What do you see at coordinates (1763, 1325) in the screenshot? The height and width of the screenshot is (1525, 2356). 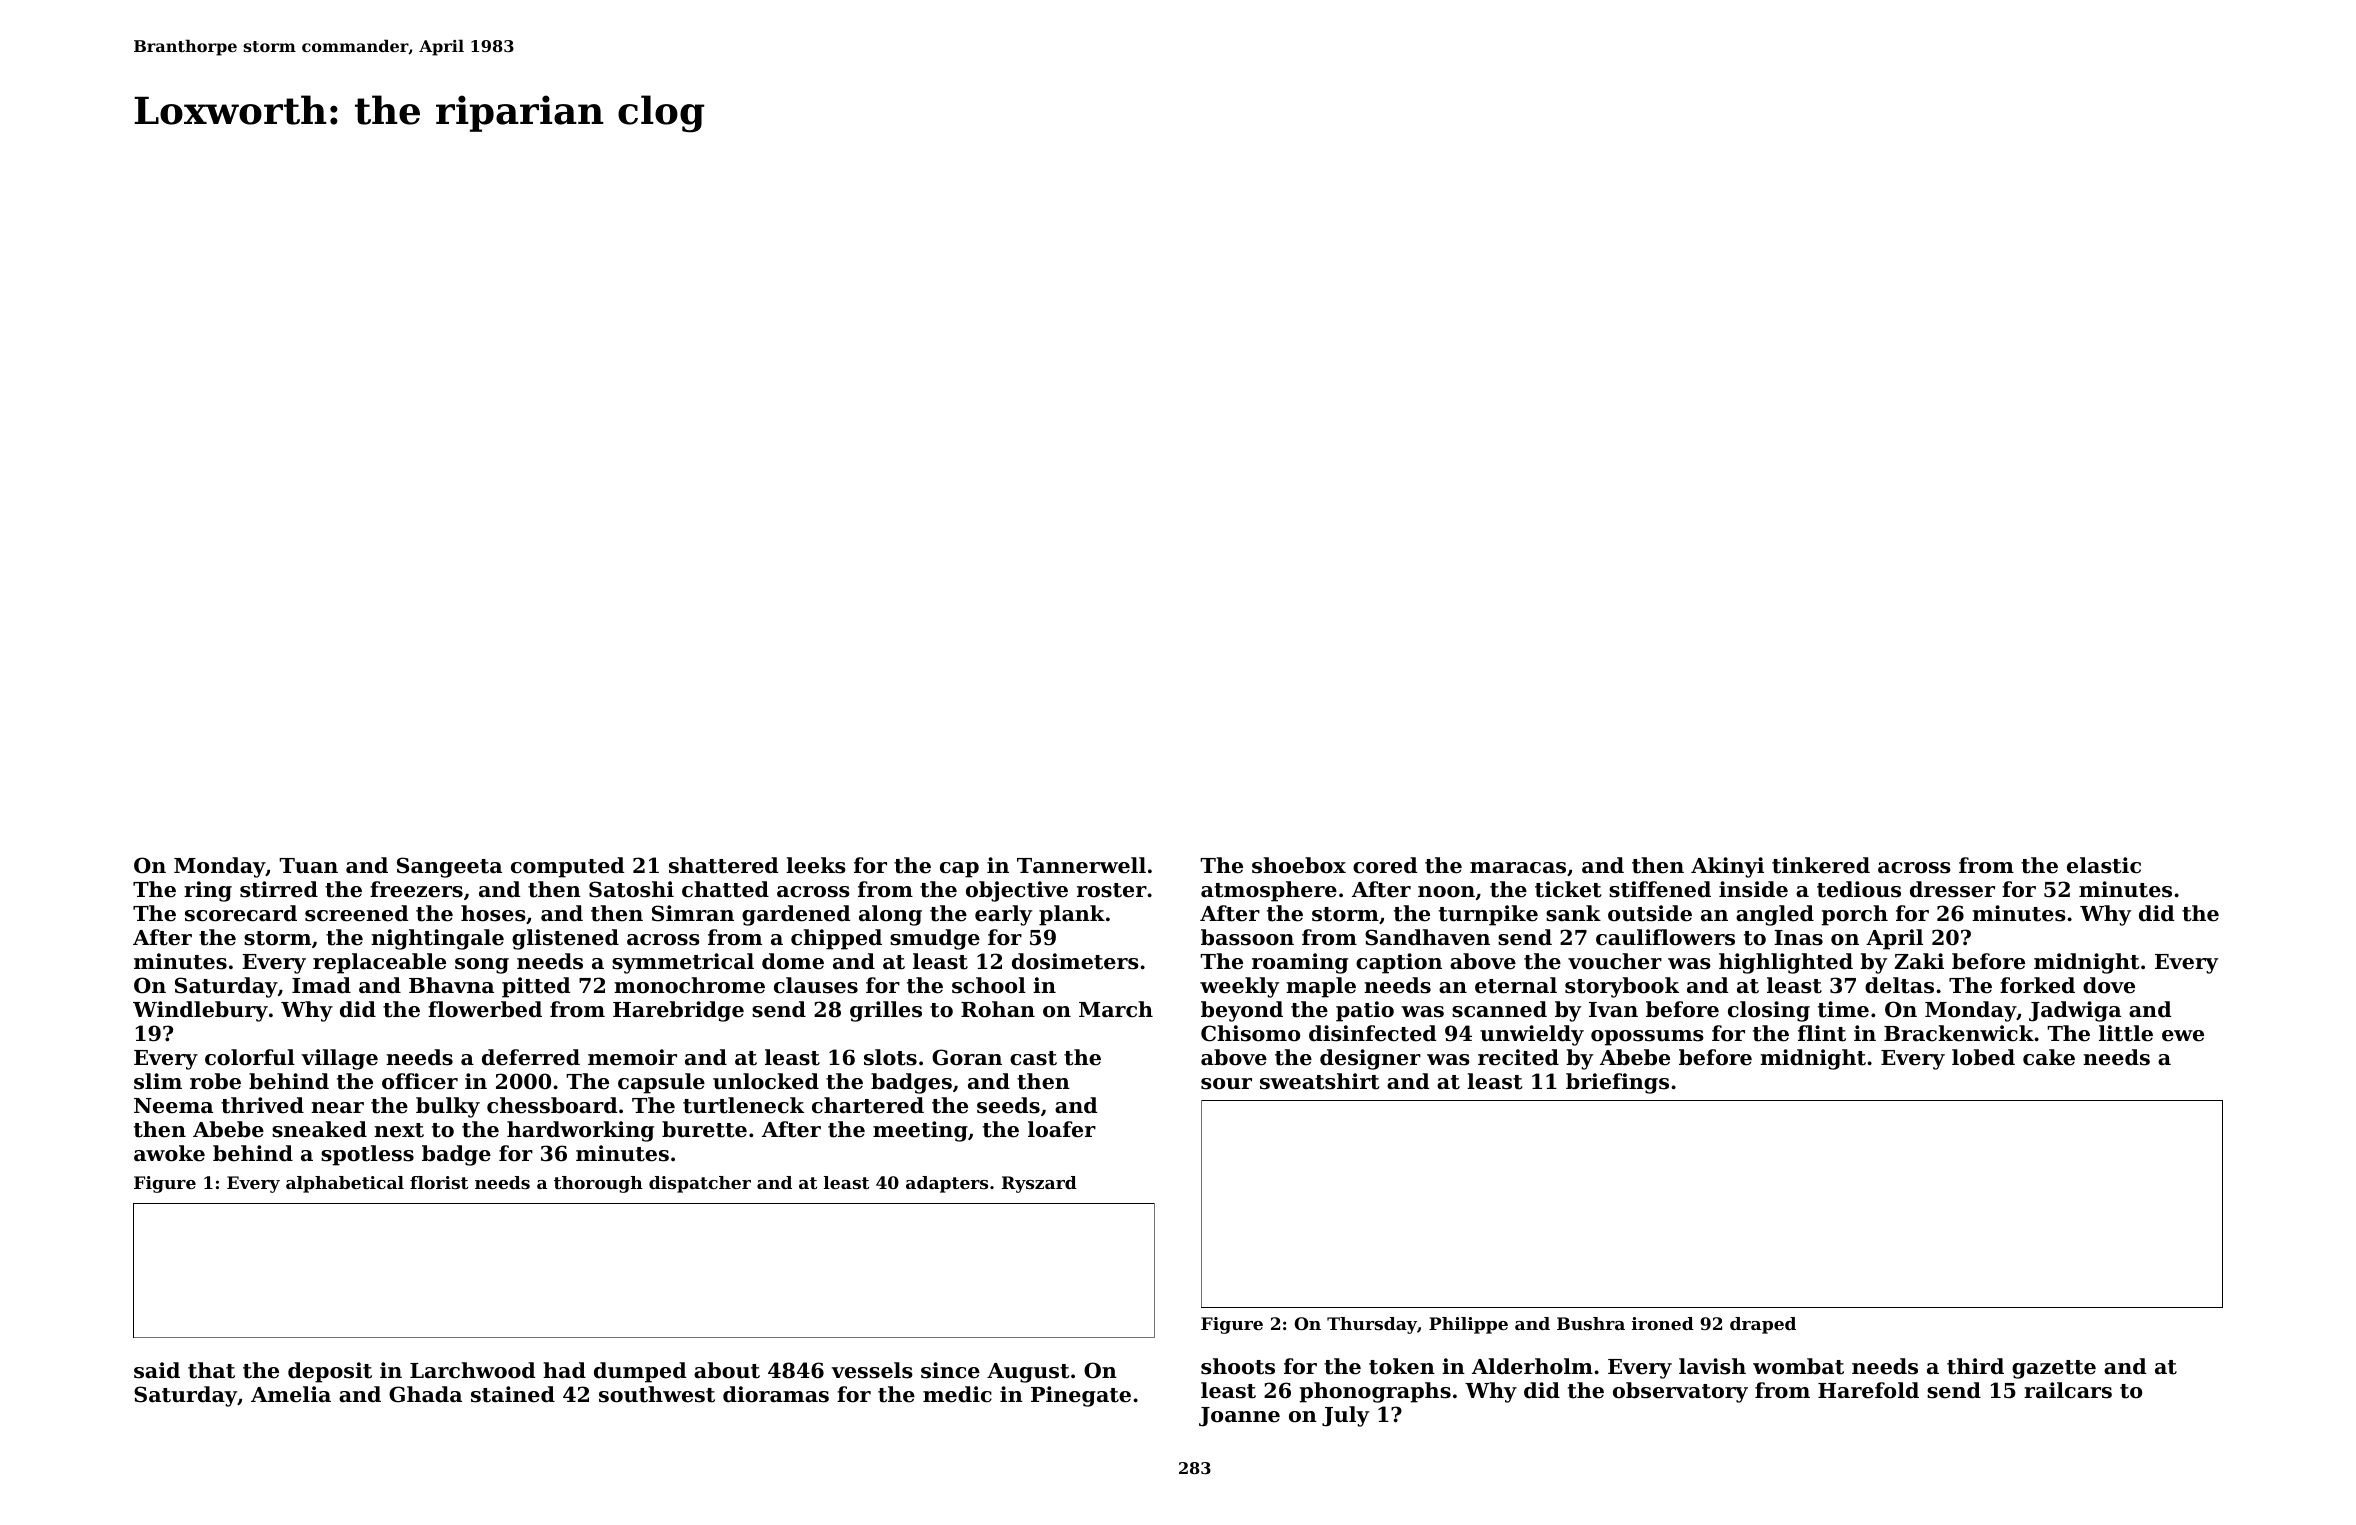 I see `draped` at bounding box center [1763, 1325].
